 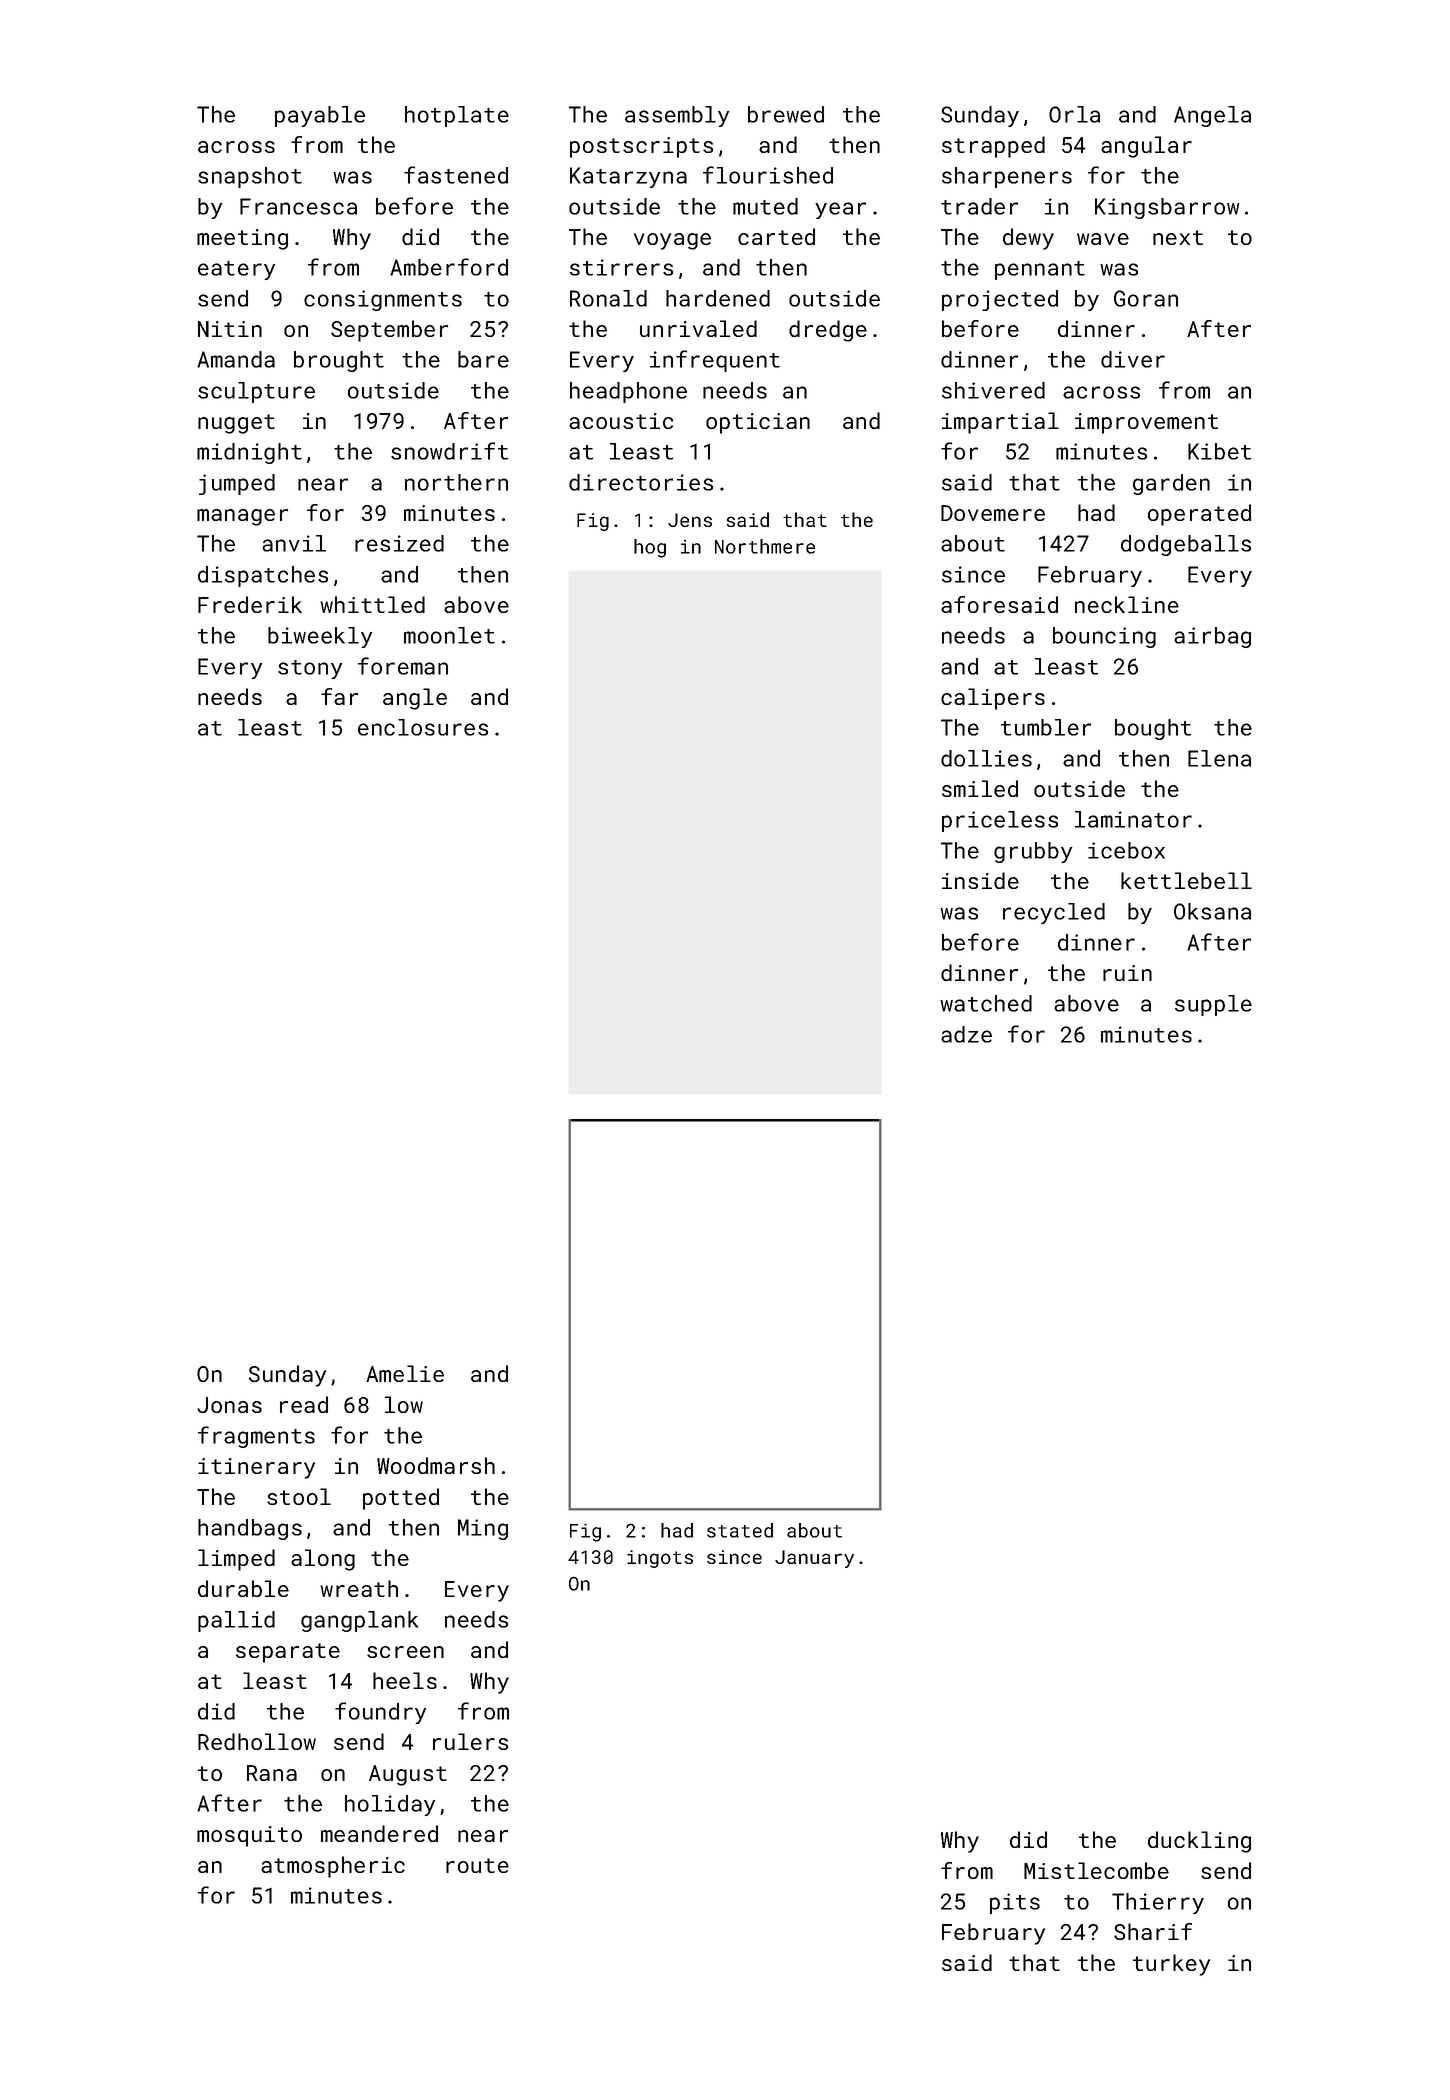 What do you see at coordinates (1199, 1842) in the image?
I see `duckling` at bounding box center [1199, 1842].
